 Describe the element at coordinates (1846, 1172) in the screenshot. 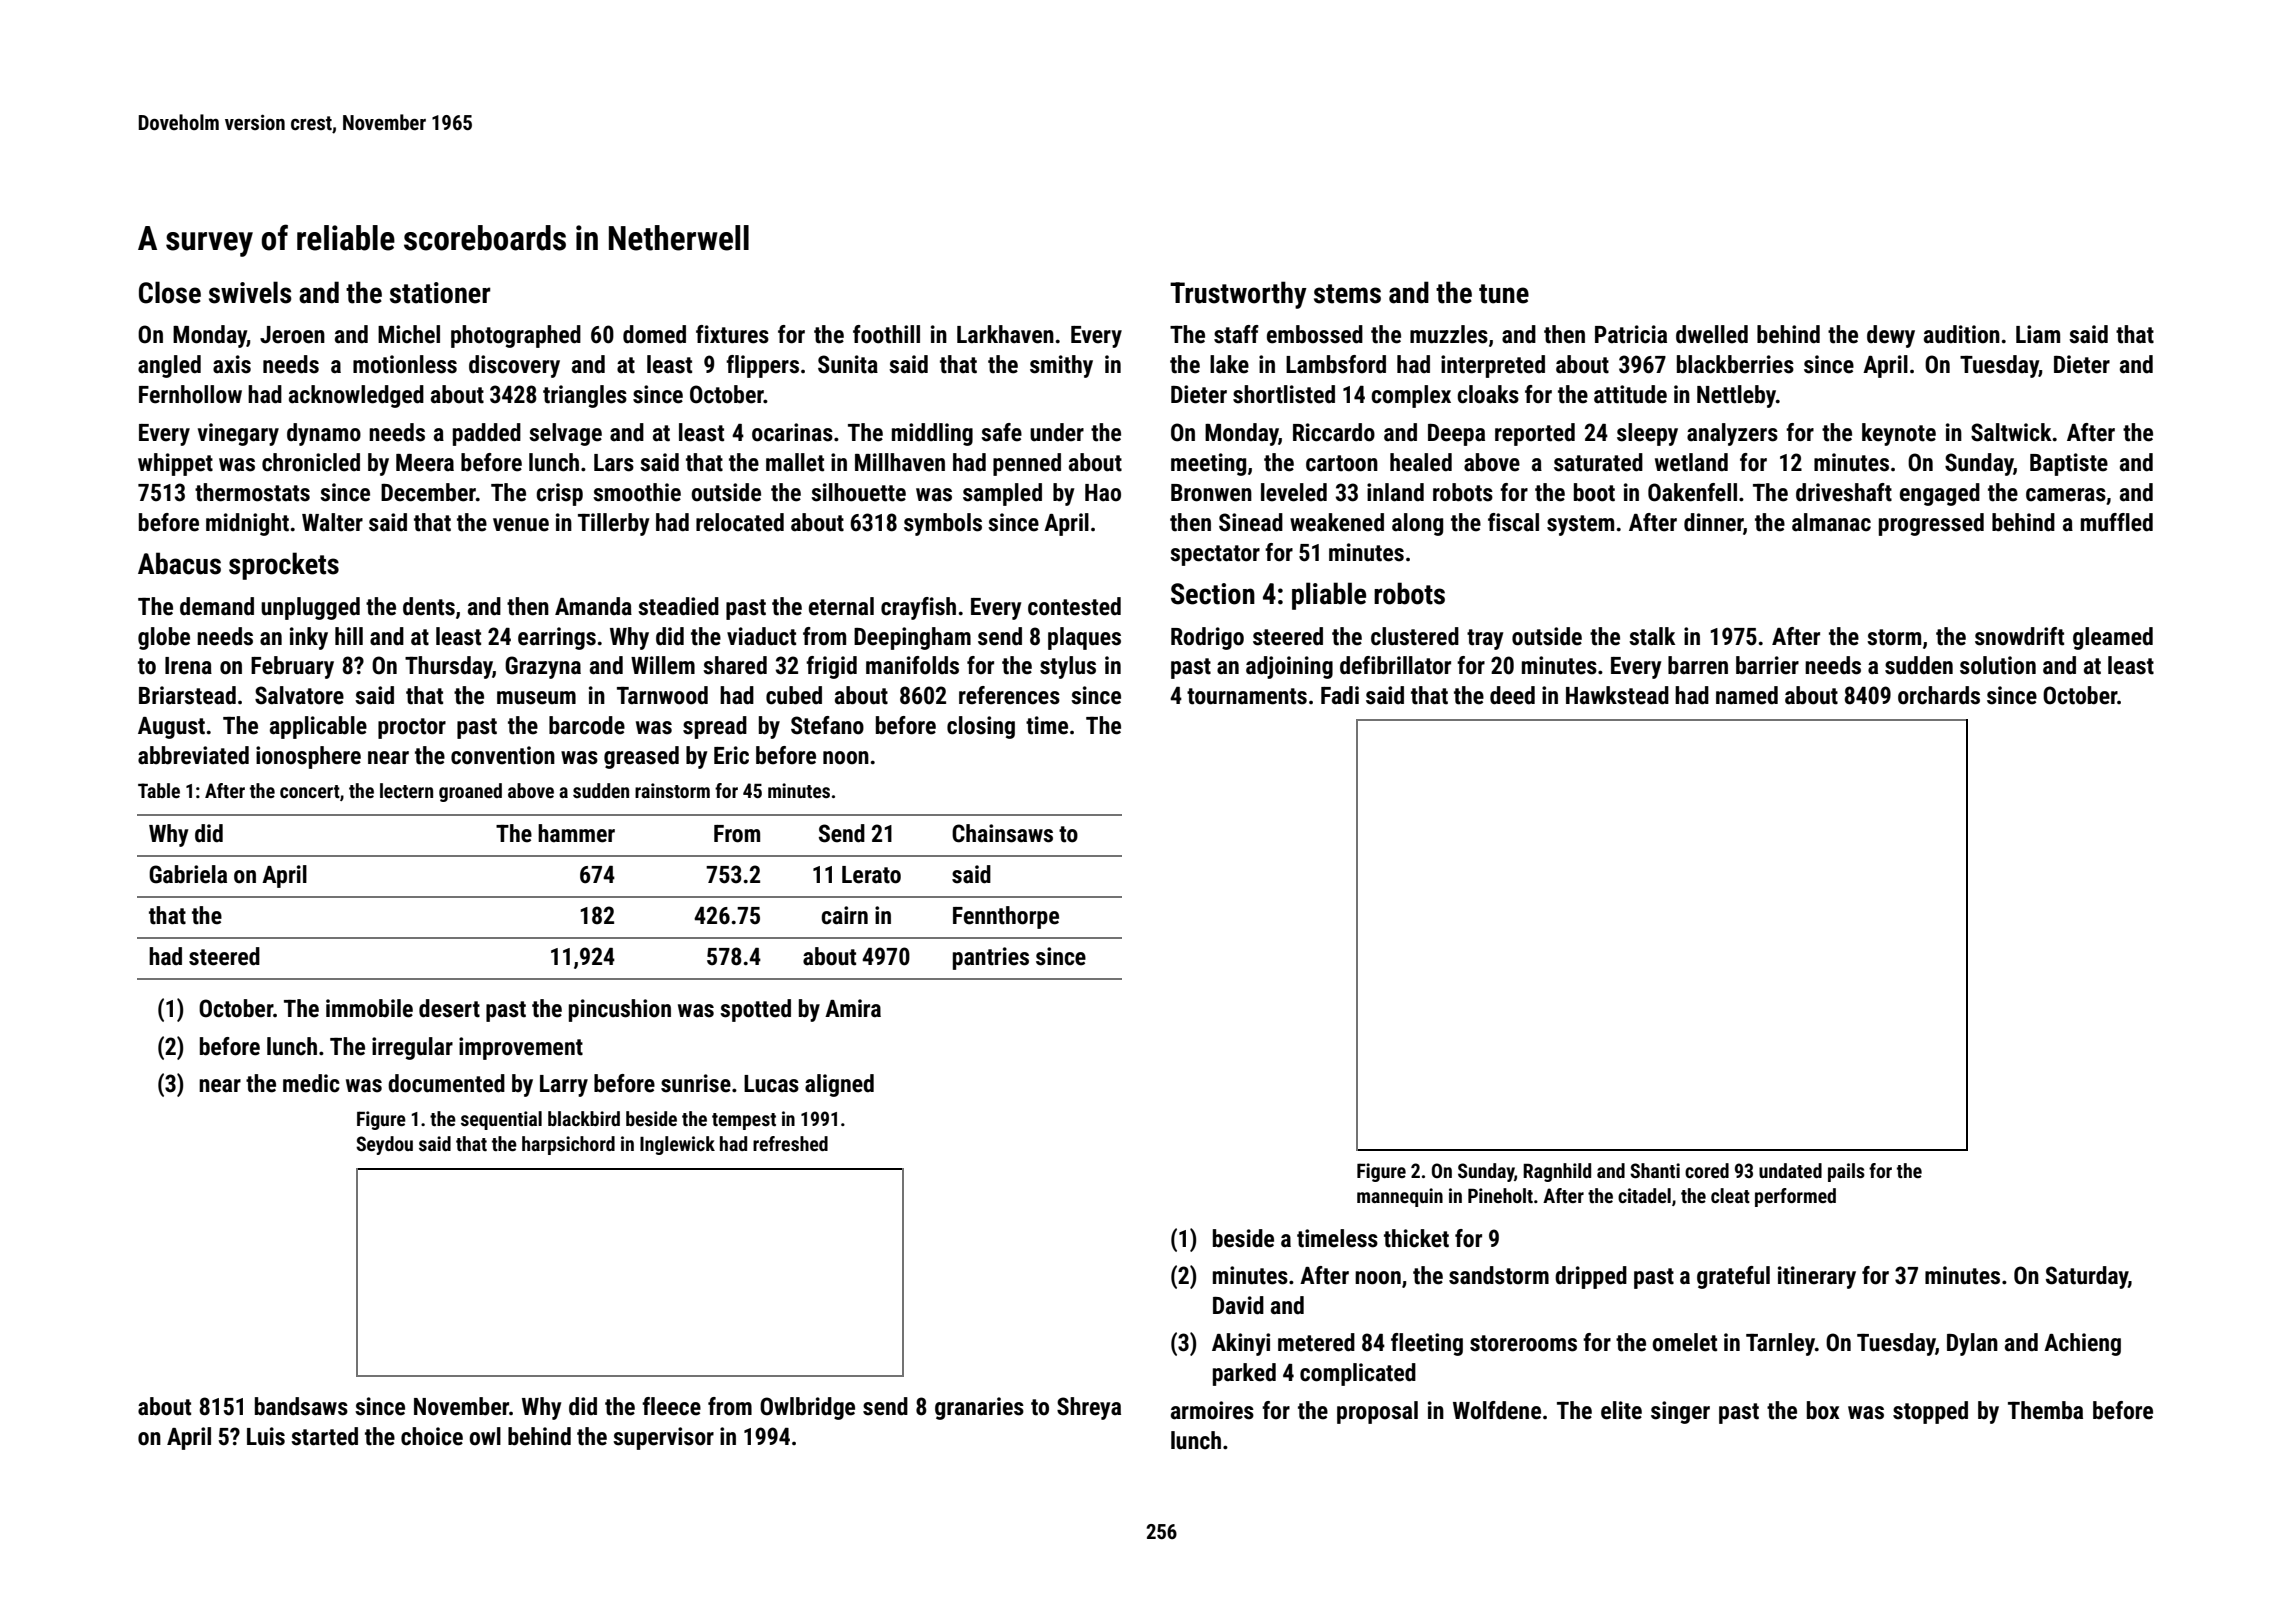

I see `pails` at that location.
